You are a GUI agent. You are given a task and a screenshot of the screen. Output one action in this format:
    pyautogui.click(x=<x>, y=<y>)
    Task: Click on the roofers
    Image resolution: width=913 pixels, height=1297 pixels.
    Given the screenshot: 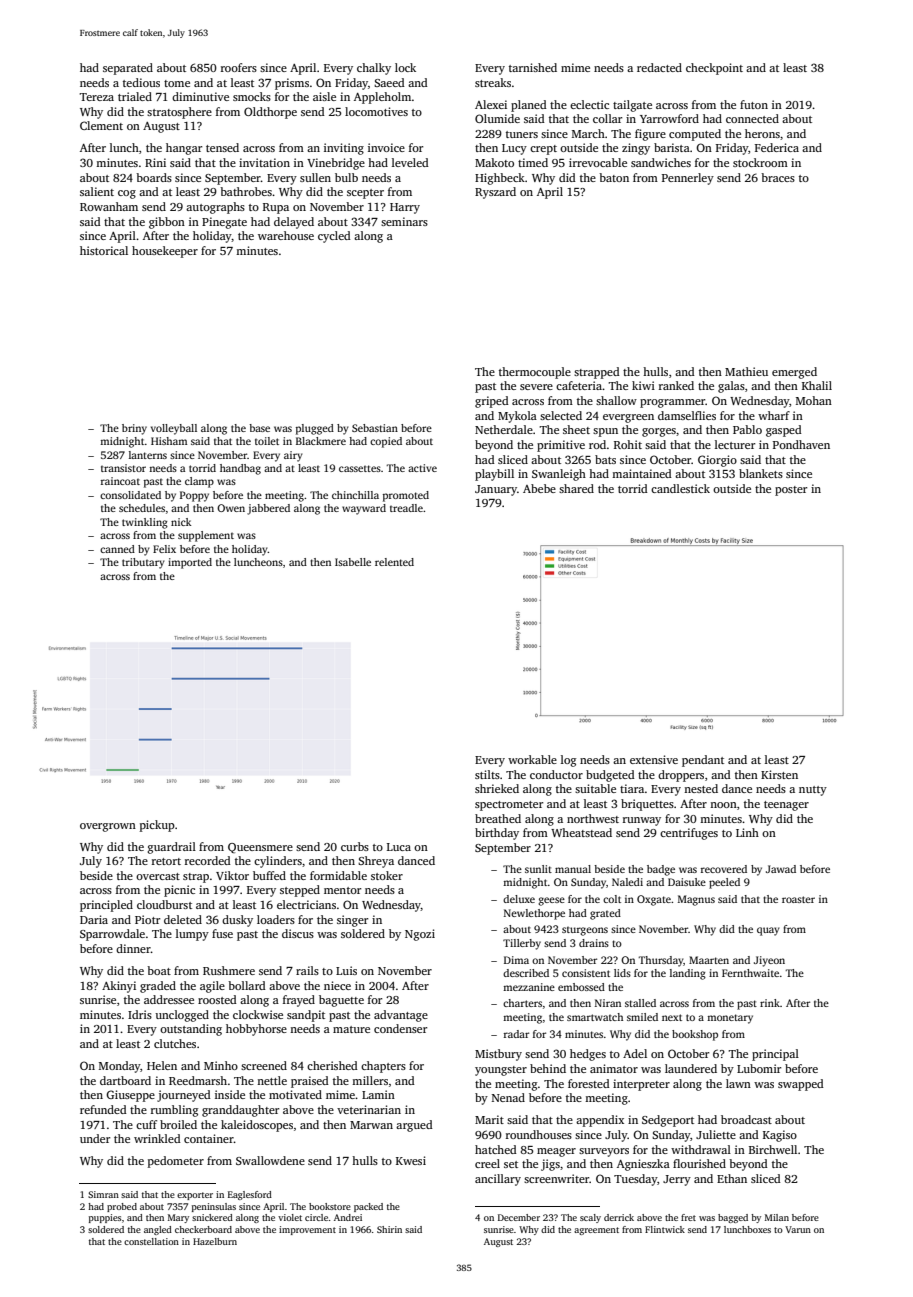 What is the action you would take?
    pyautogui.click(x=239, y=67)
